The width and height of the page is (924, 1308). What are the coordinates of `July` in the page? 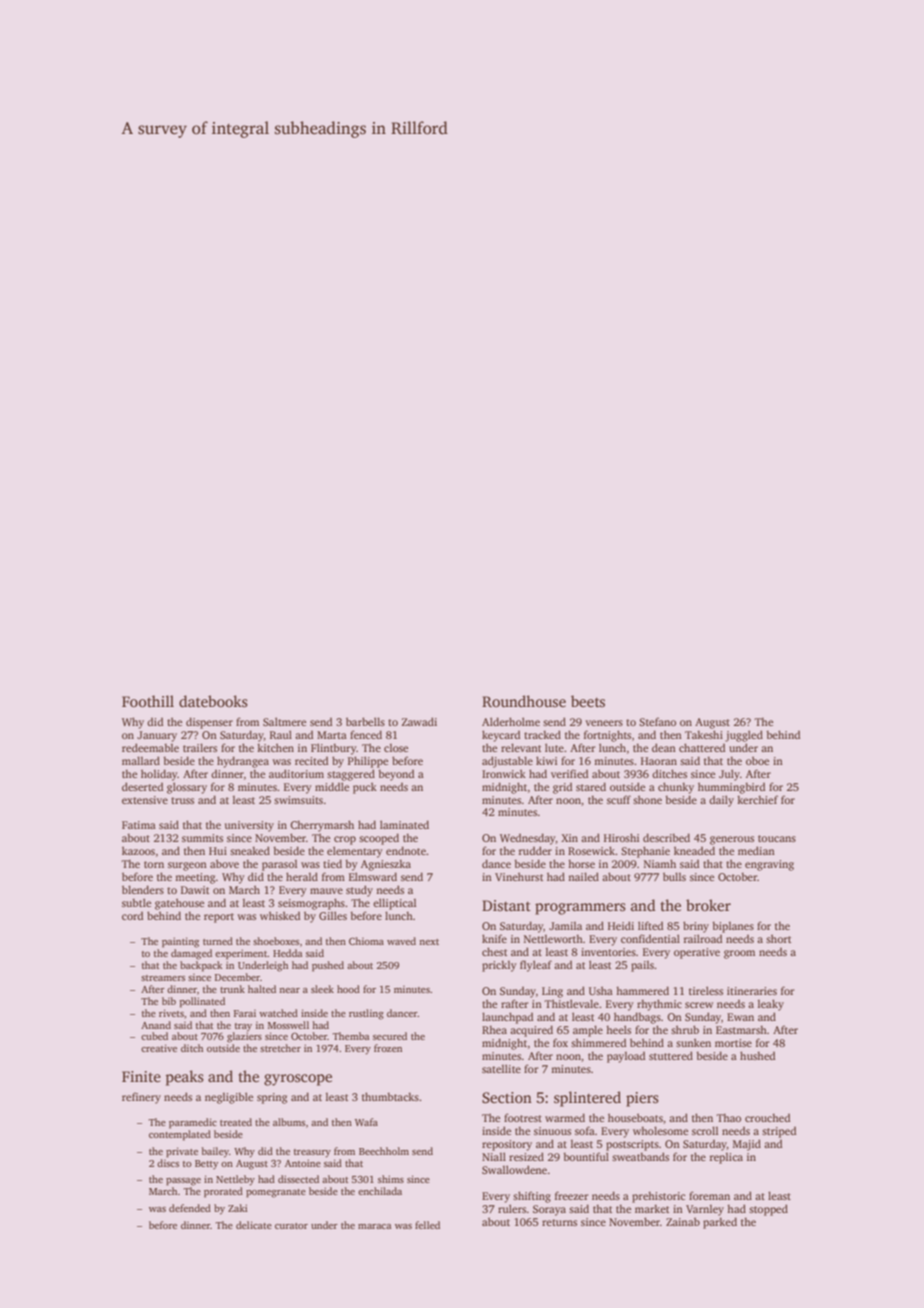 It's located at (729, 775).
